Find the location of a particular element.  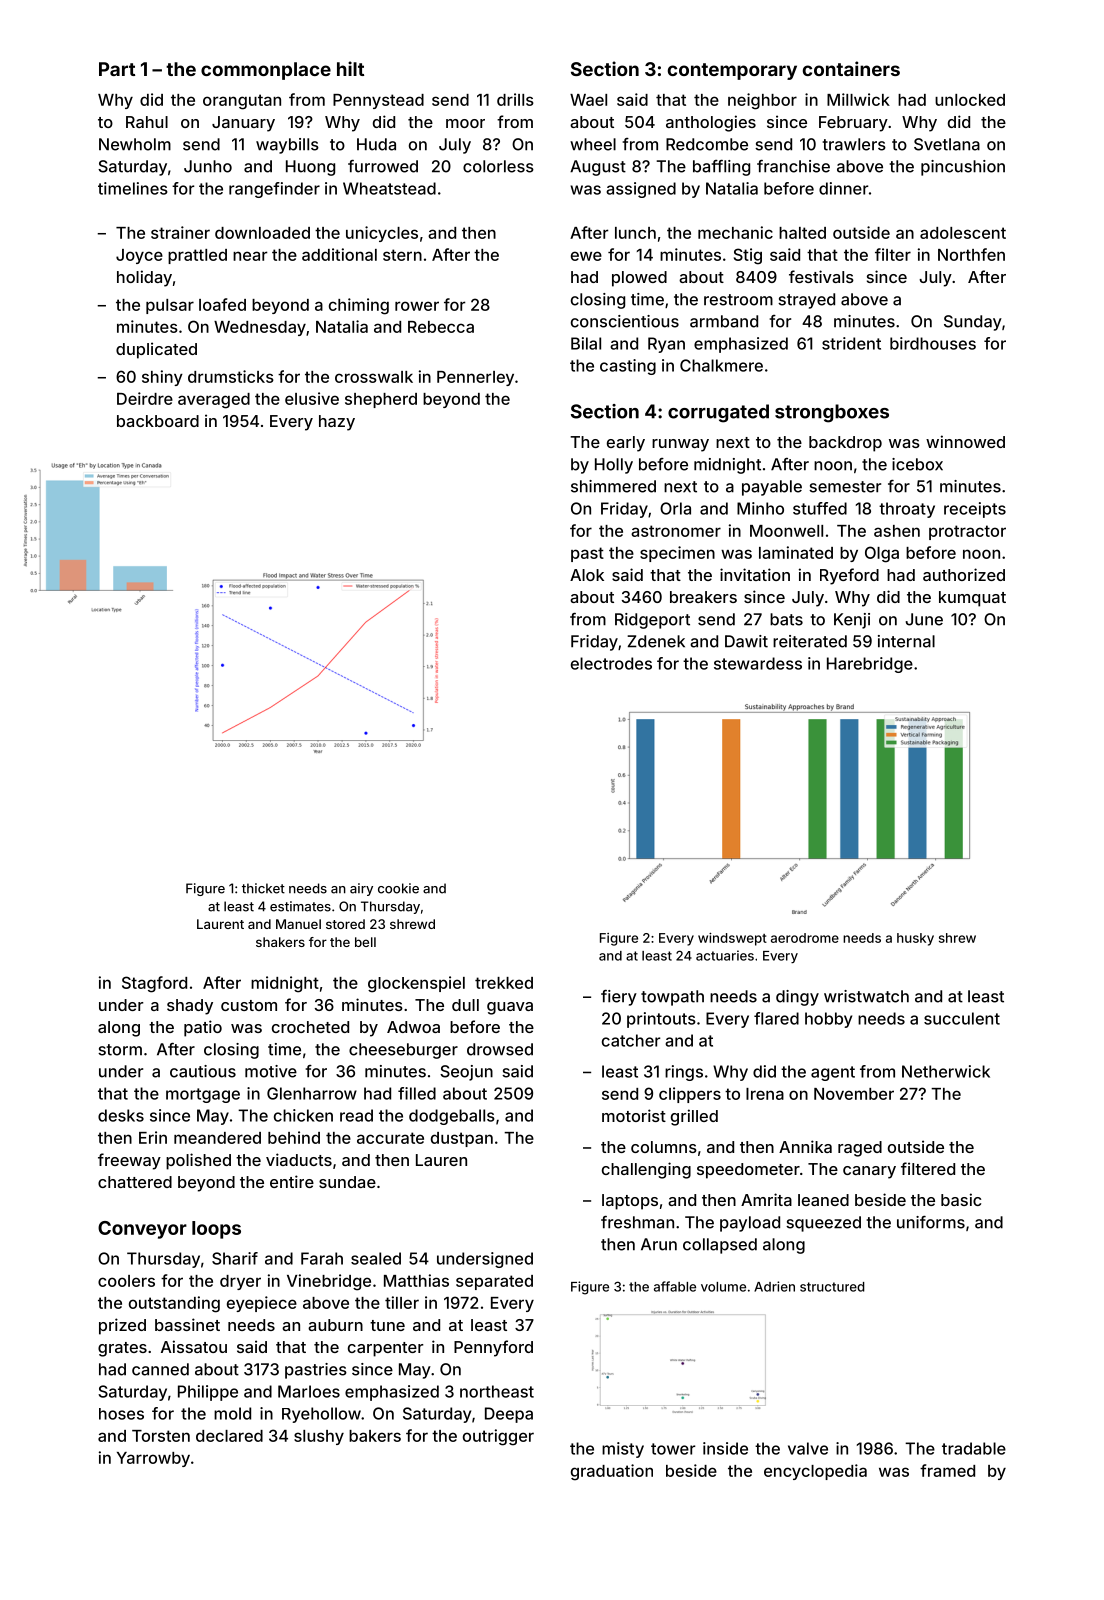

thicket is located at coordinates (263, 888).
